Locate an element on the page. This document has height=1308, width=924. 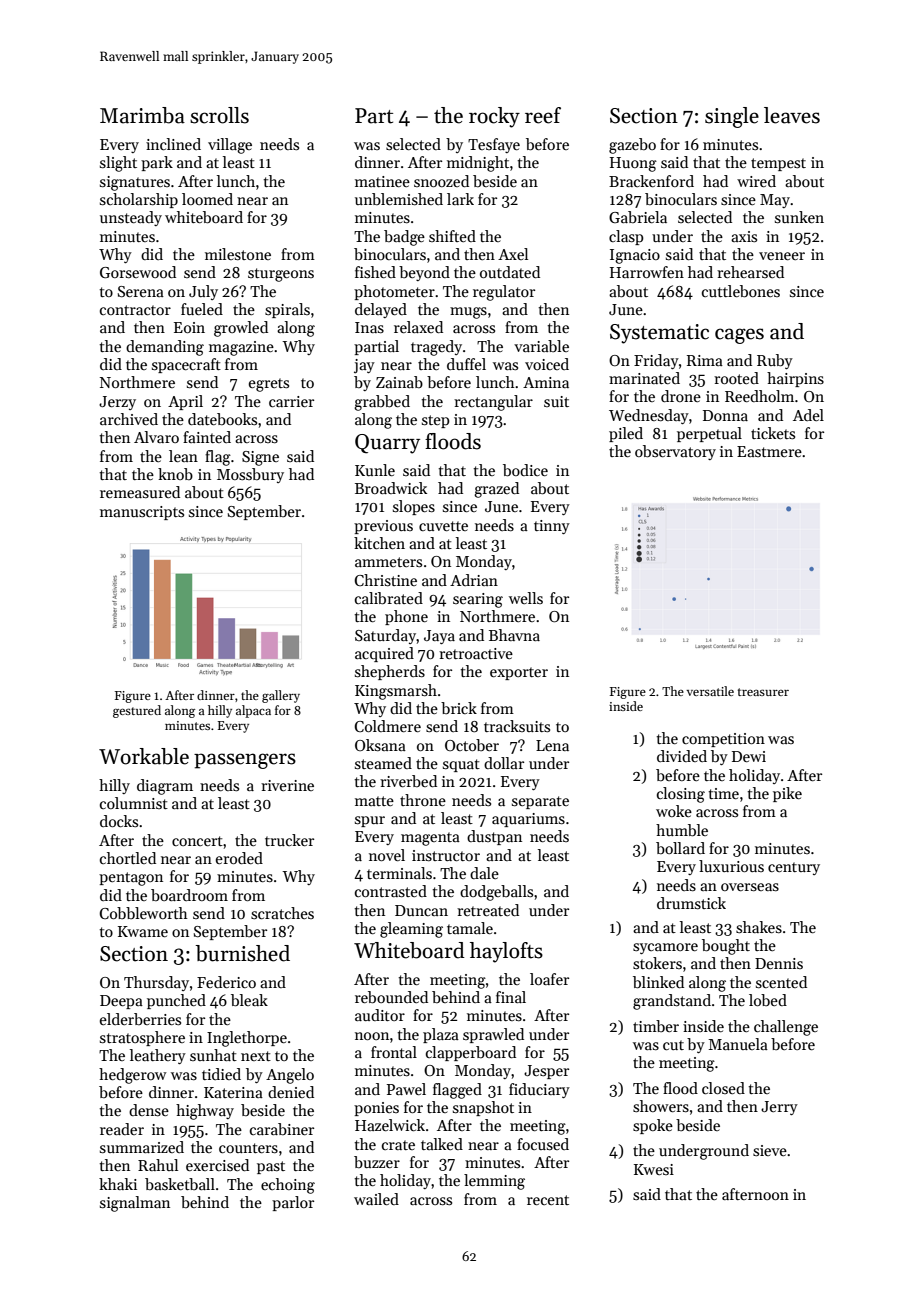
Marimba is located at coordinates (142, 115).
